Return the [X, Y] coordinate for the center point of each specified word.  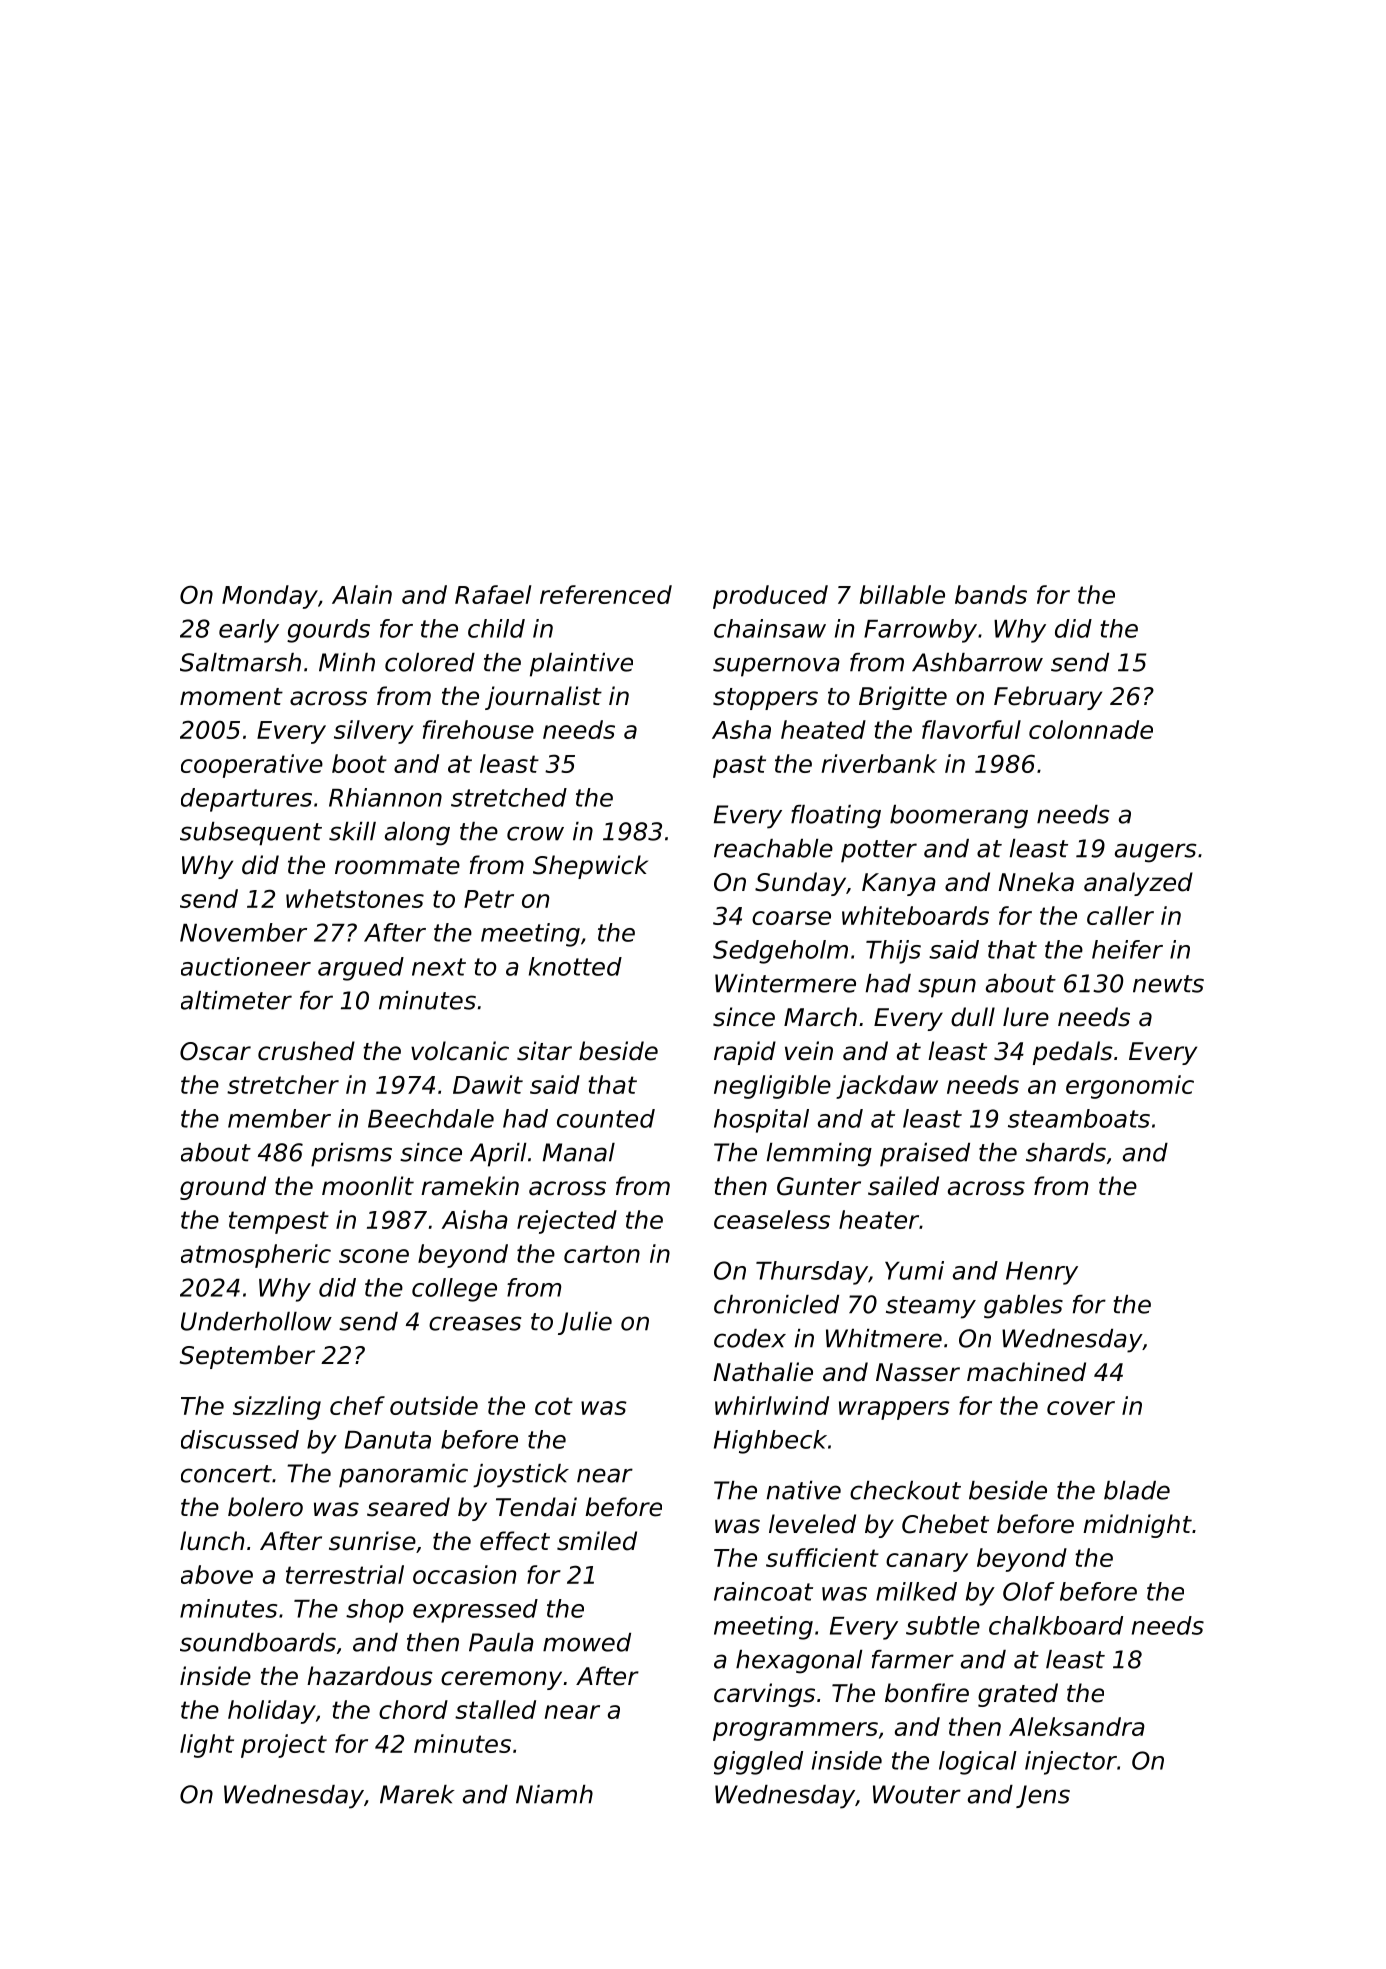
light [207, 1746]
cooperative [252, 766]
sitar [544, 1051]
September [247, 1357]
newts [1168, 984]
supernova [776, 667]
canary [927, 1562]
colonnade [1091, 729]
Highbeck [770, 1442]
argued [361, 969]
